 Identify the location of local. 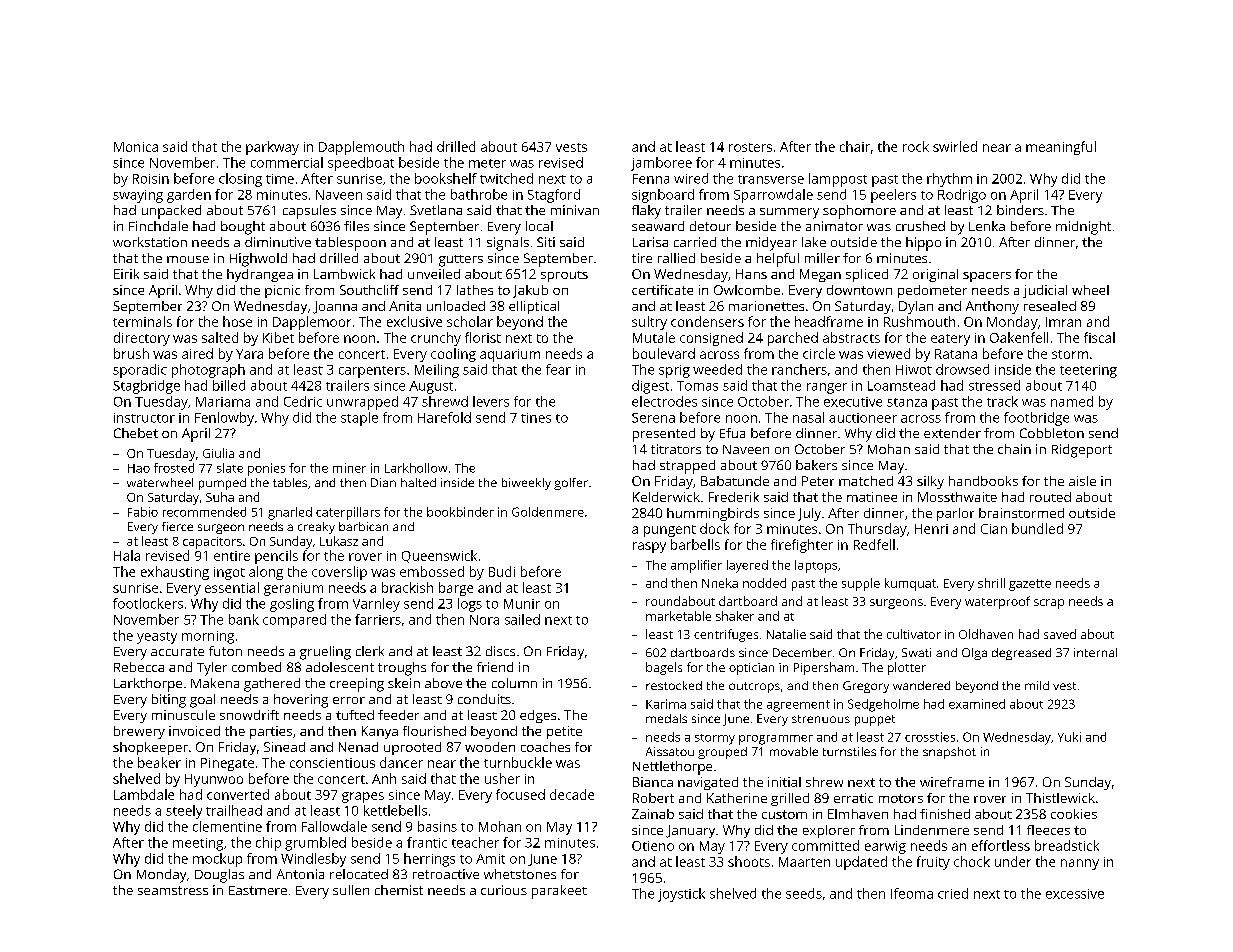
(539, 226).
